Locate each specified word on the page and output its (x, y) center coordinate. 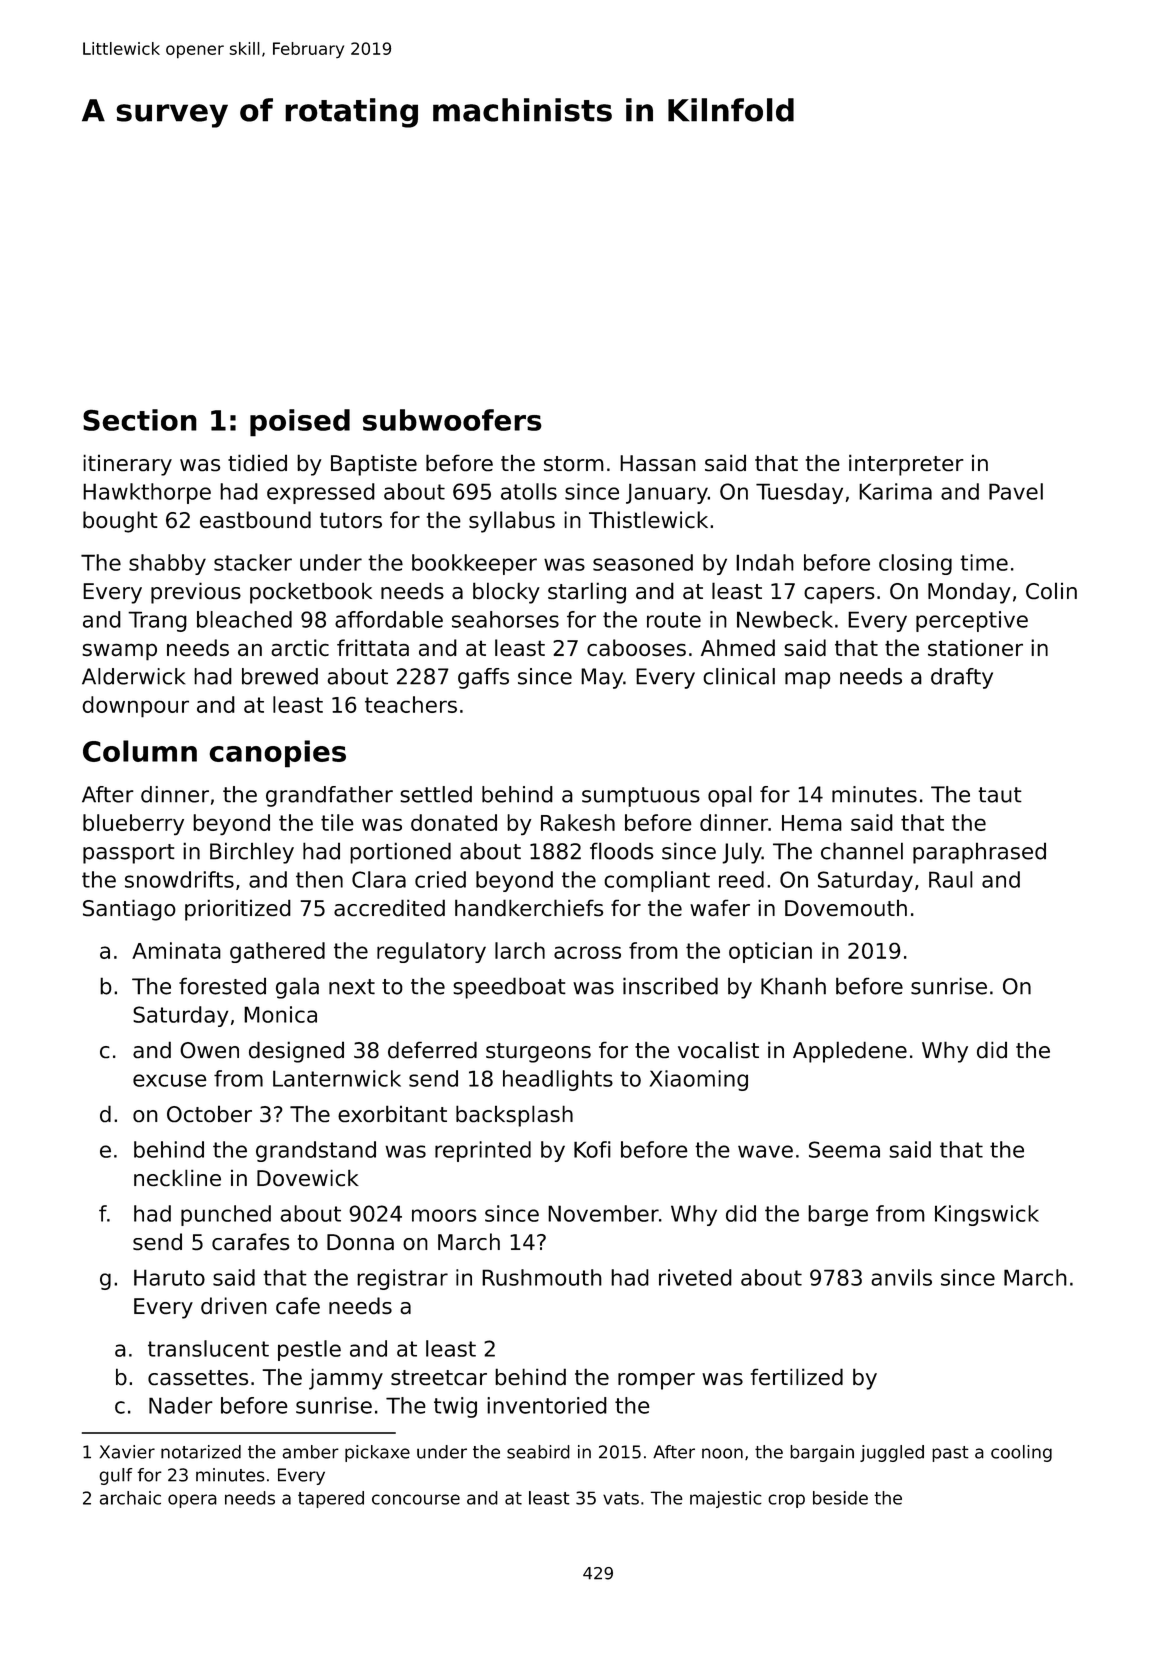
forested (222, 986)
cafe (298, 1305)
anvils (901, 1277)
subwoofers (452, 420)
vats (621, 1498)
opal (730, 796)
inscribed (670, 986)
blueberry (133, 824)
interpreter (906, 465)
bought (120, 522)
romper (656, 1381)
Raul (951, 879)
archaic (130, 1498)
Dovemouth (846, 908)
